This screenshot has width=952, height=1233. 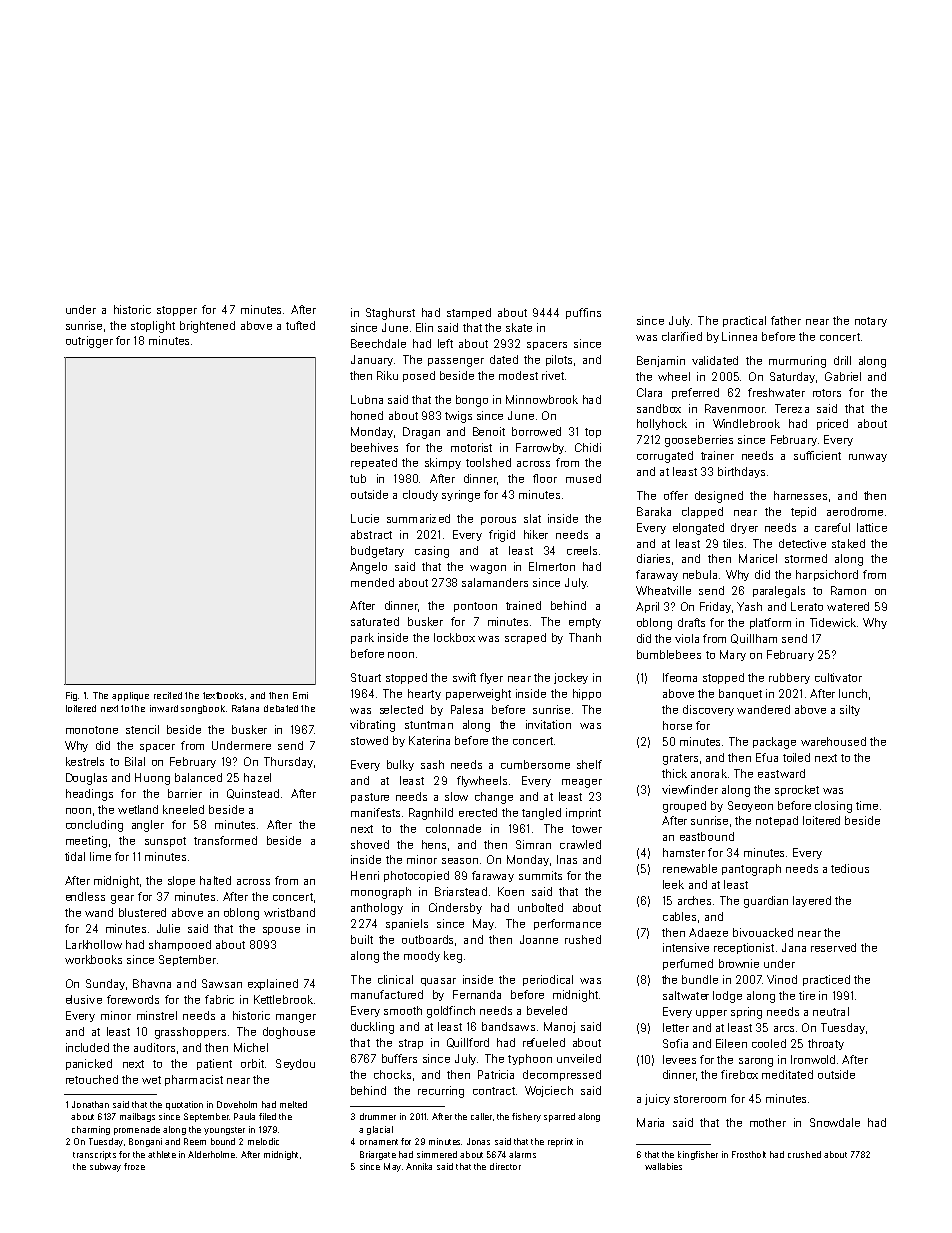 I want to click on cloudy, so click(x=420, y=495).
